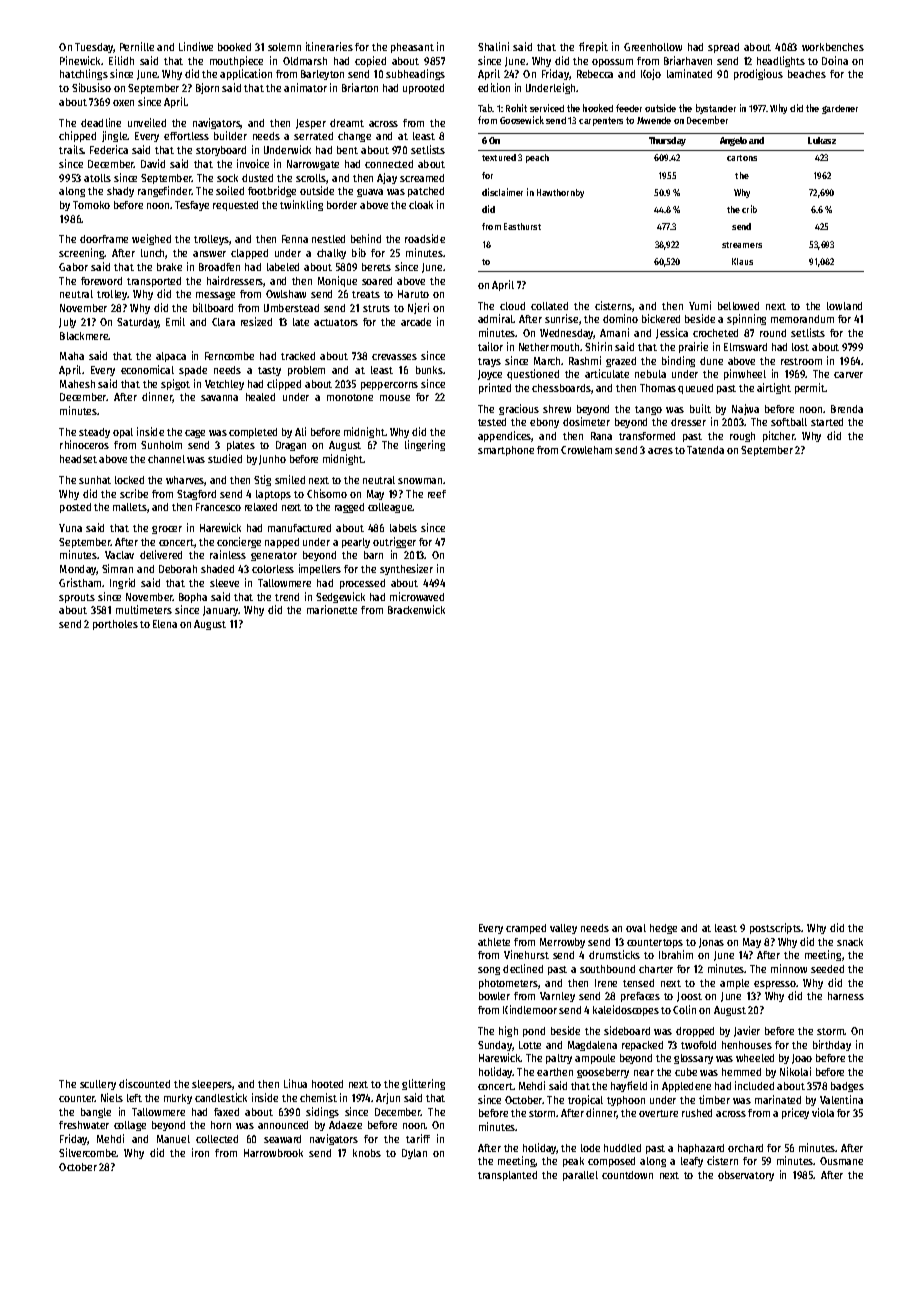 The width and height of the screenshot is (924, 1308). I want to click on Silvercombe, so click(88, 1152).
